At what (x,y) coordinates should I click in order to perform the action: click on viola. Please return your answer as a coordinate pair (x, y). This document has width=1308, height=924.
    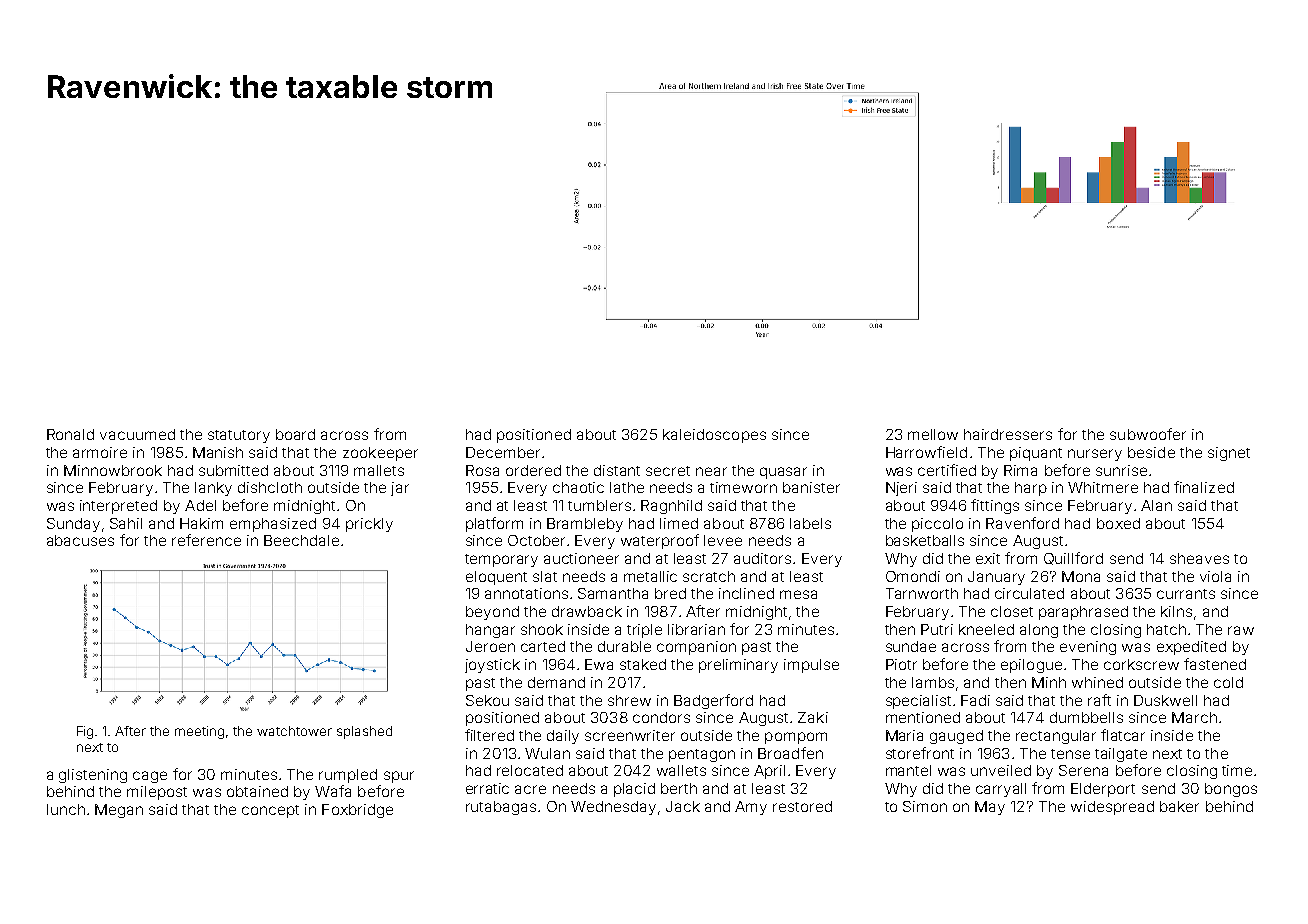
    Looking at the image, I should click on (1215, 576).
